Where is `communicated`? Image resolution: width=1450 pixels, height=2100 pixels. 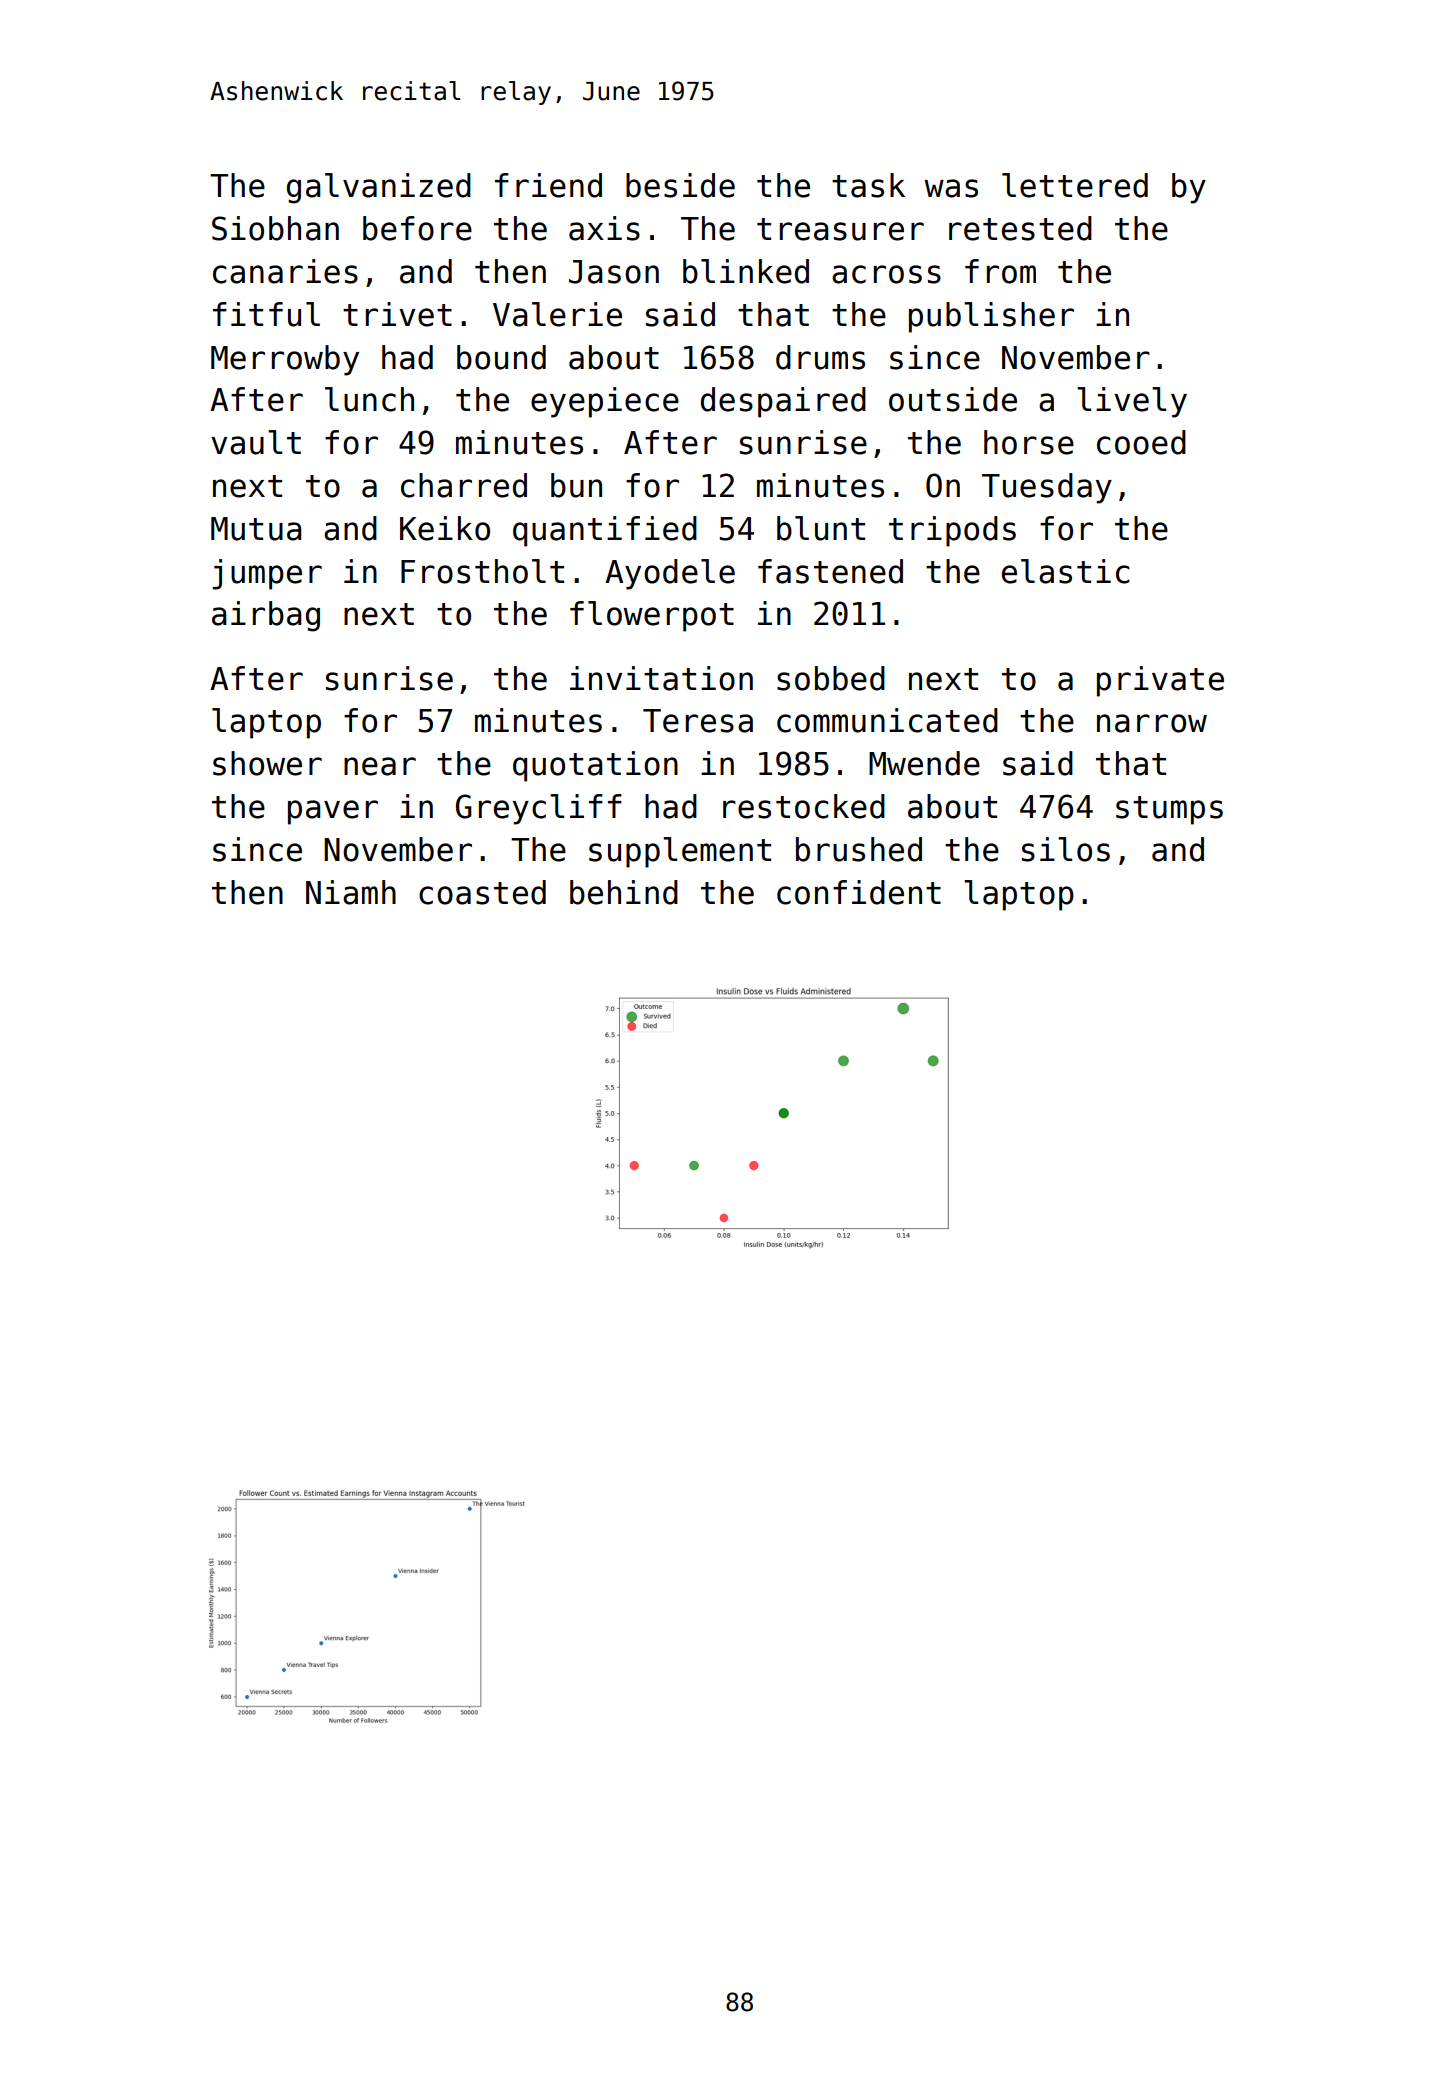
communicated is located at coordinates (887, 720).
